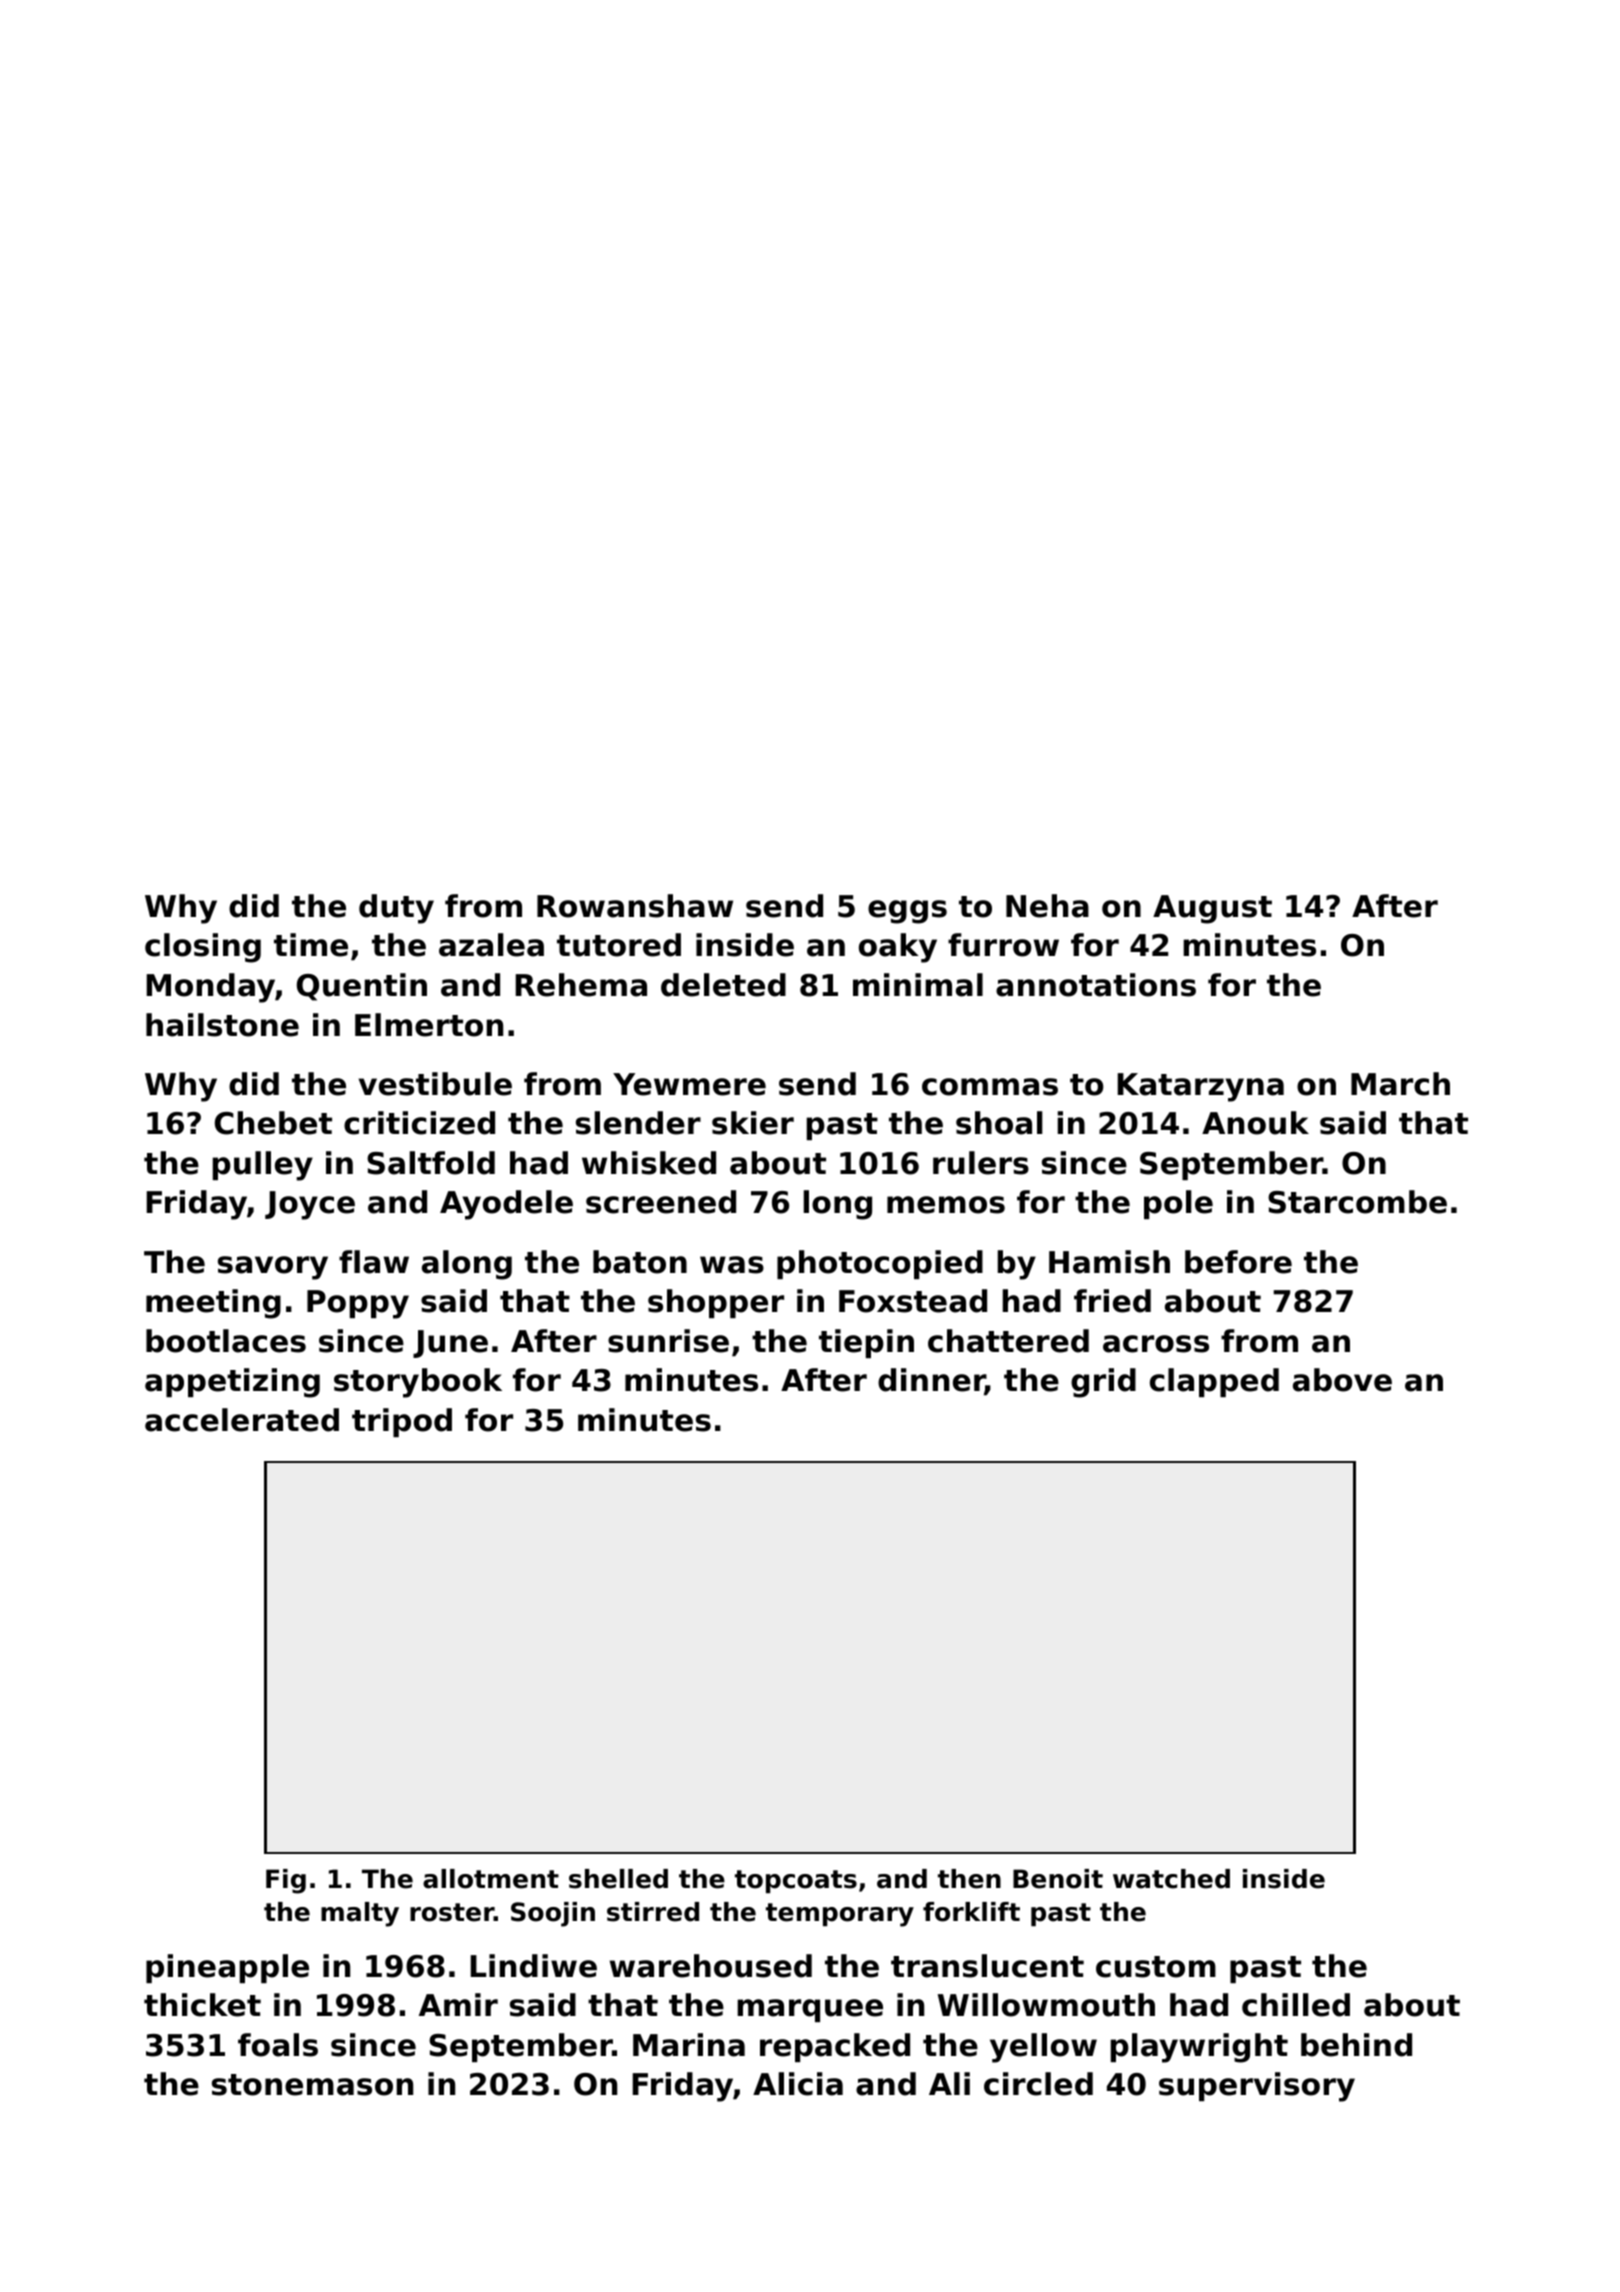 This image has height=2292, width=1620. I want to click on shoal, so click(999, 1123).
